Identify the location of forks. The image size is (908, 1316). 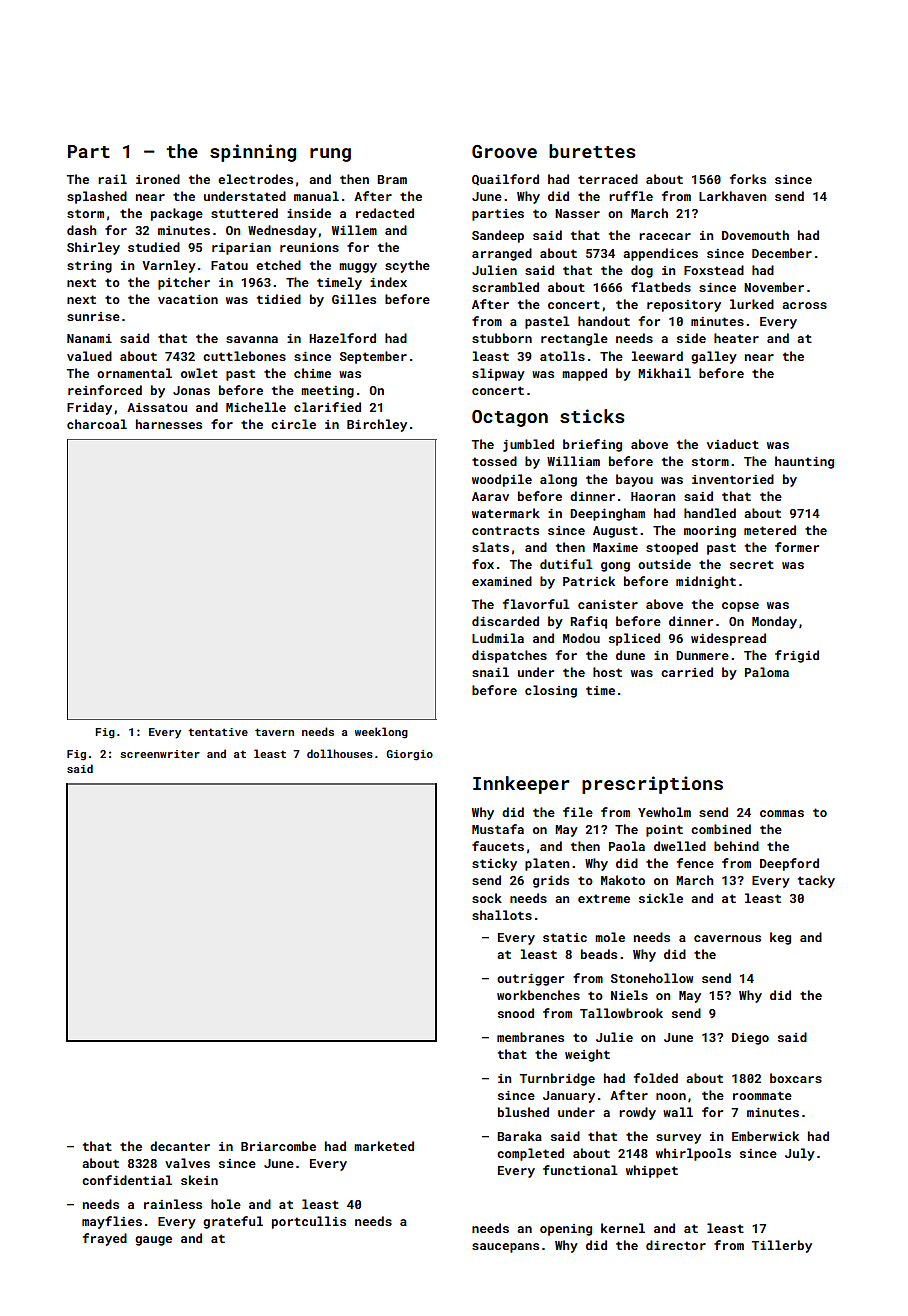
(748, 179).
